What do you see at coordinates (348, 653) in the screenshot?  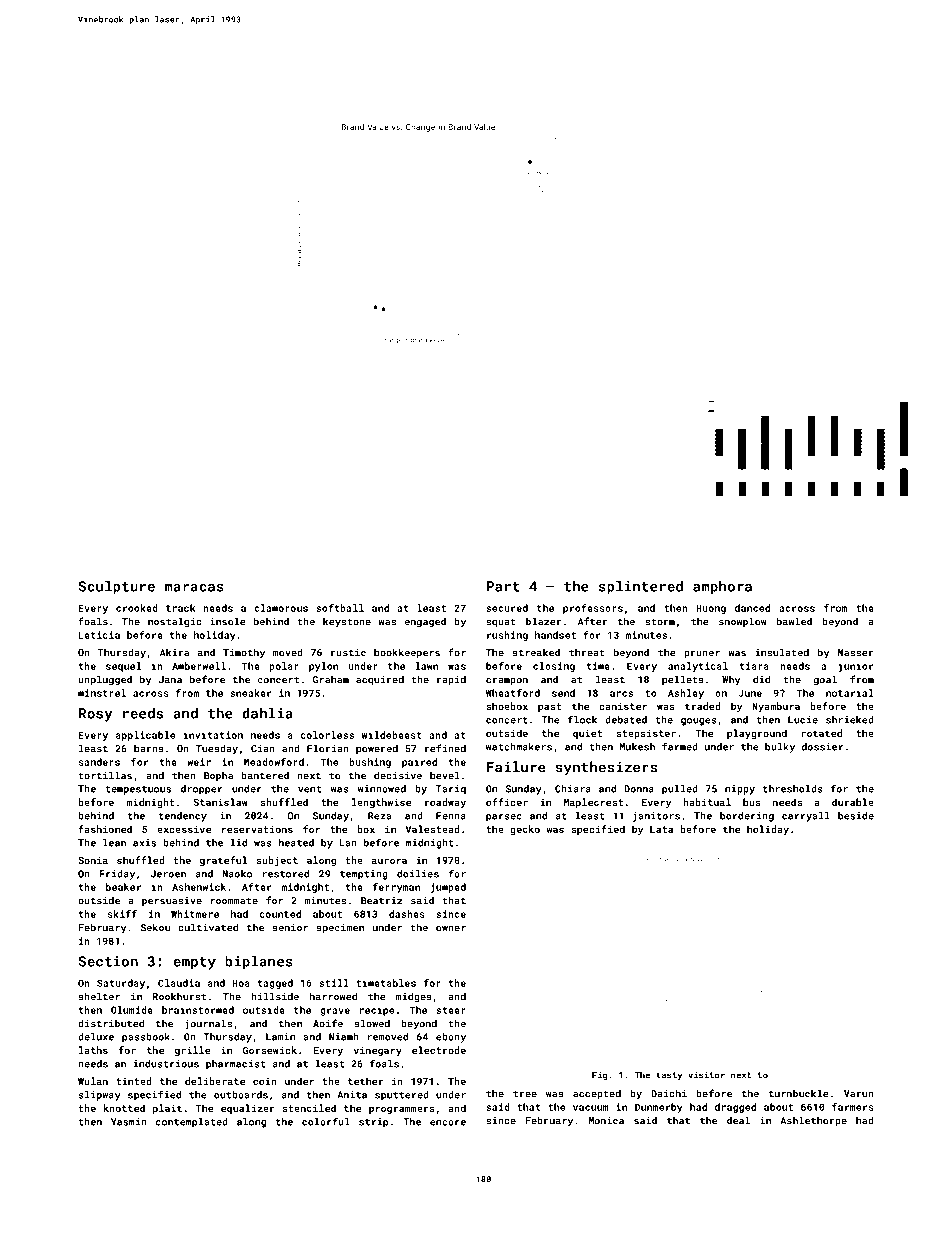 I see `rustic` at bounding box center [348, 653].
